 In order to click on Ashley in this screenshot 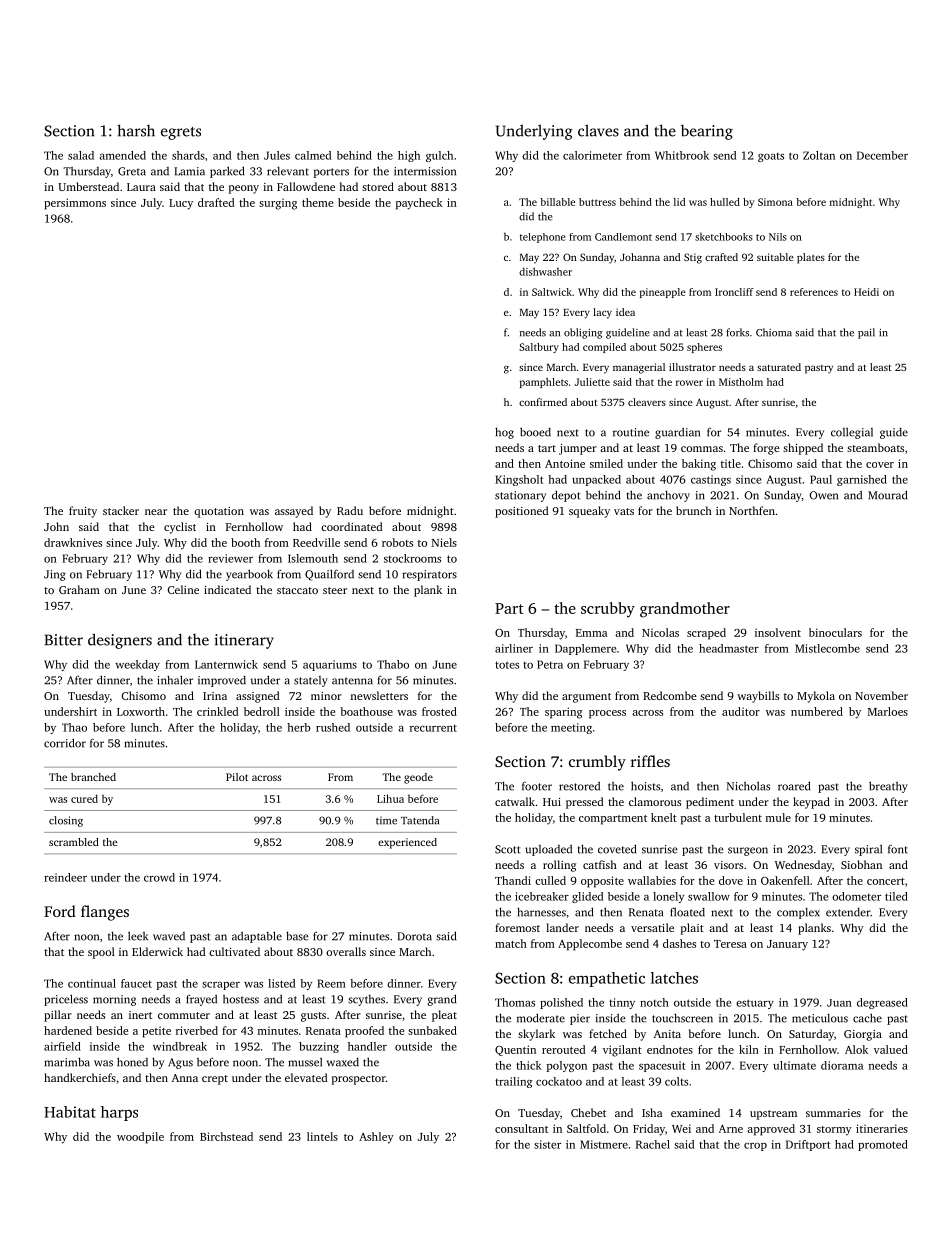, I will do `click(376, 1138)`.
